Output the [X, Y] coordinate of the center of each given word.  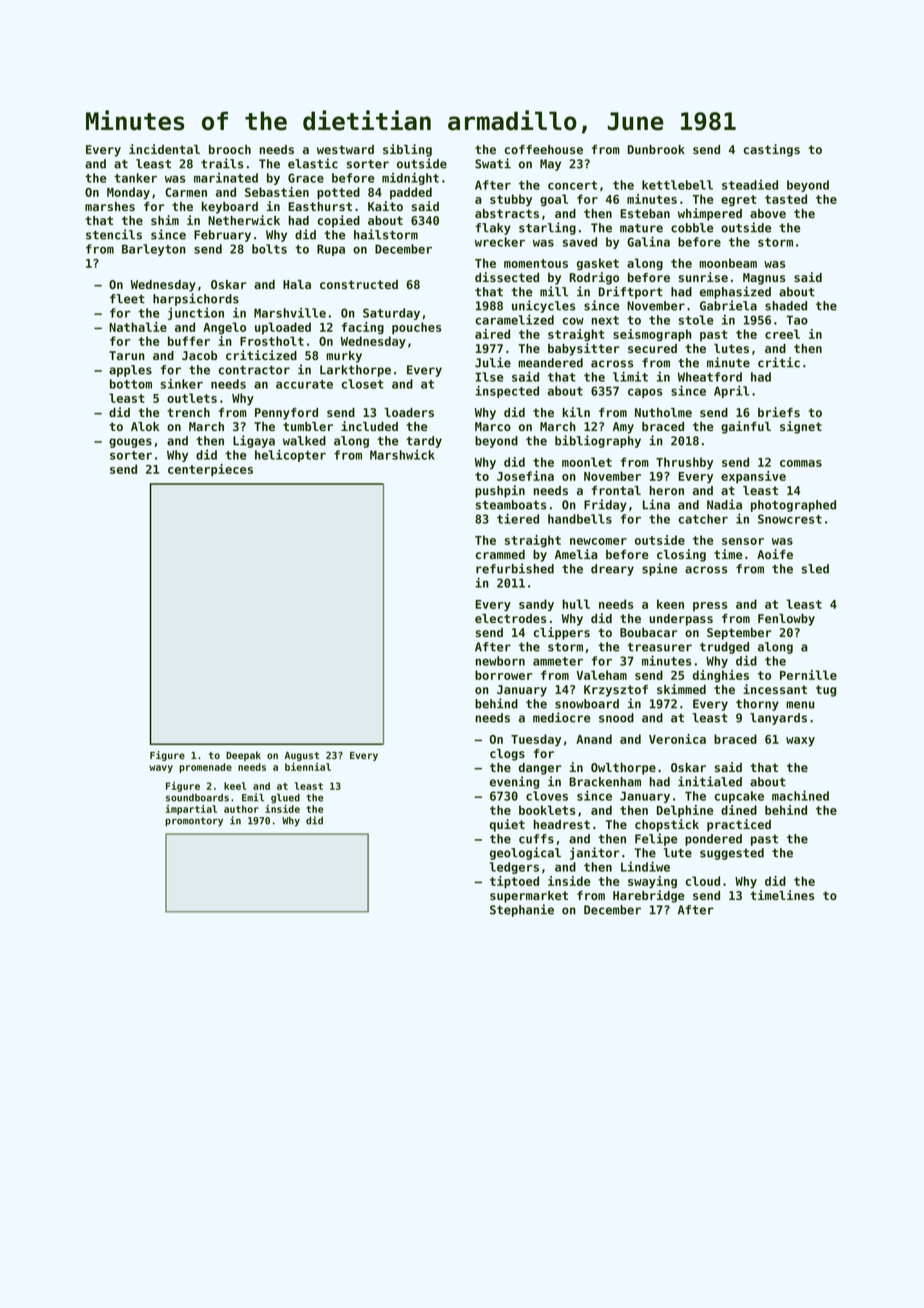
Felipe [656, 839]
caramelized [515, 319]
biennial [308, 767]
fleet [127, 299]
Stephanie [522, 910]
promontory [194, 822]
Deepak [243, 756]
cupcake [739, 797]
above [768, 213]
